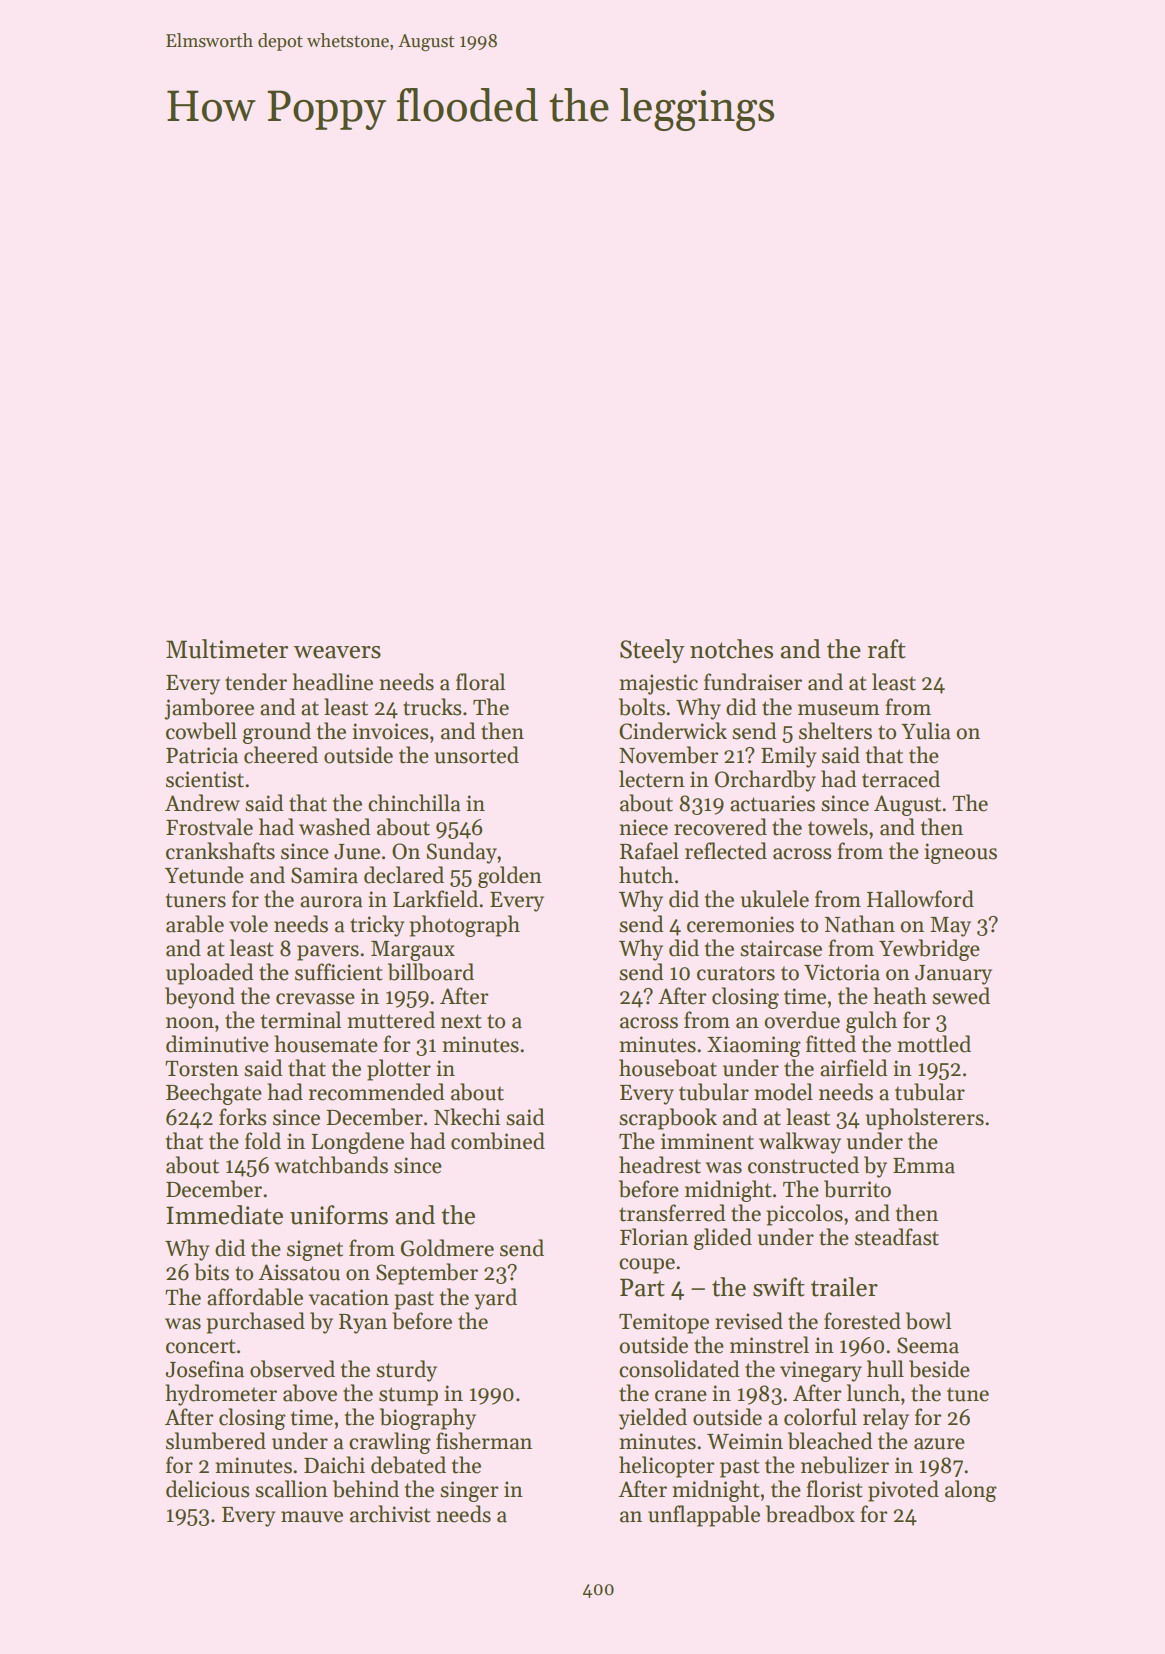 The height and width of the screenshot is (1654, 1165). Describe the element at coordinates (658, 684) in the screenshot. I see `majestic` at that location.
